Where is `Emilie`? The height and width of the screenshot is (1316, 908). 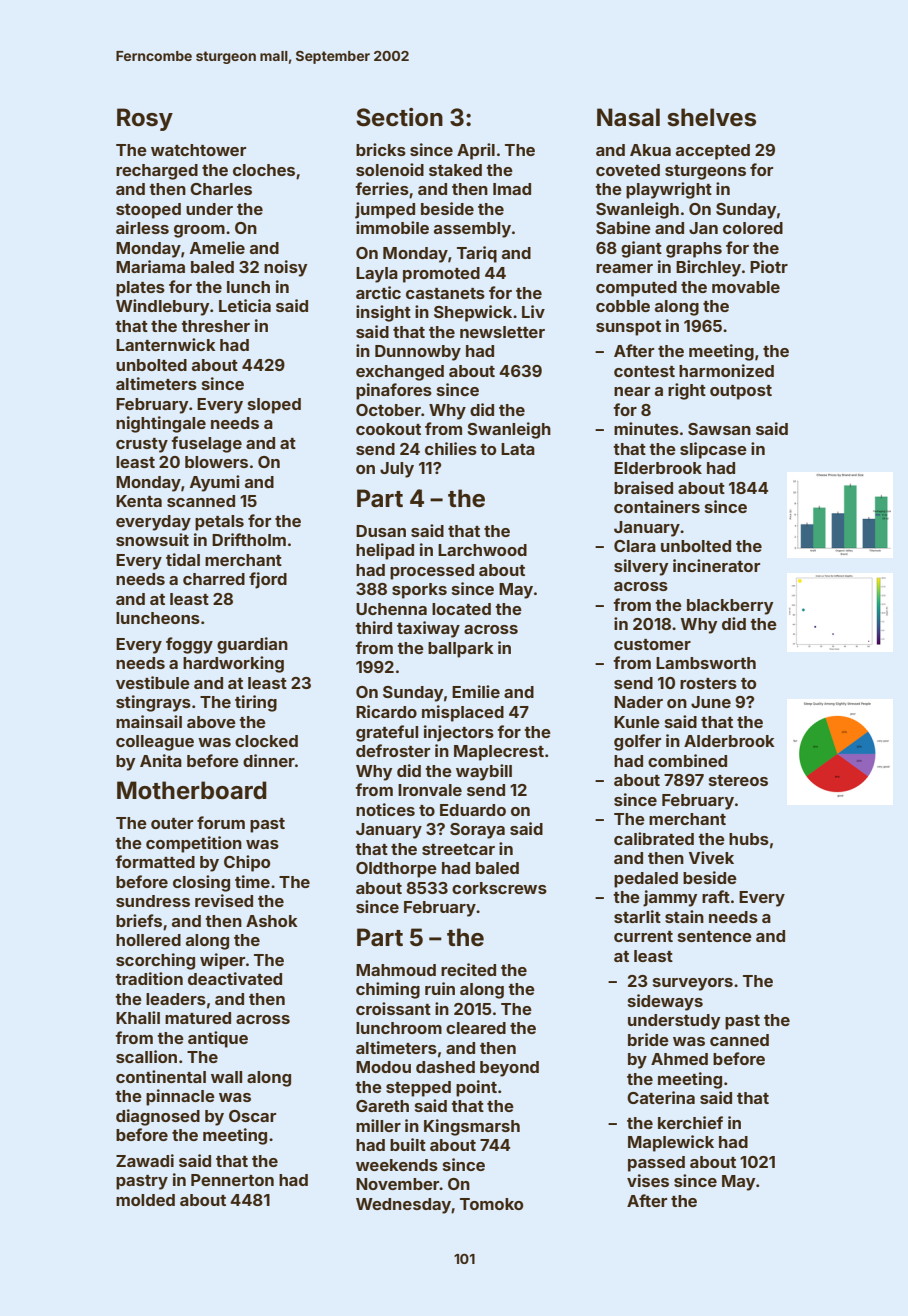 Emilie is located at coordinates (476, 691).
